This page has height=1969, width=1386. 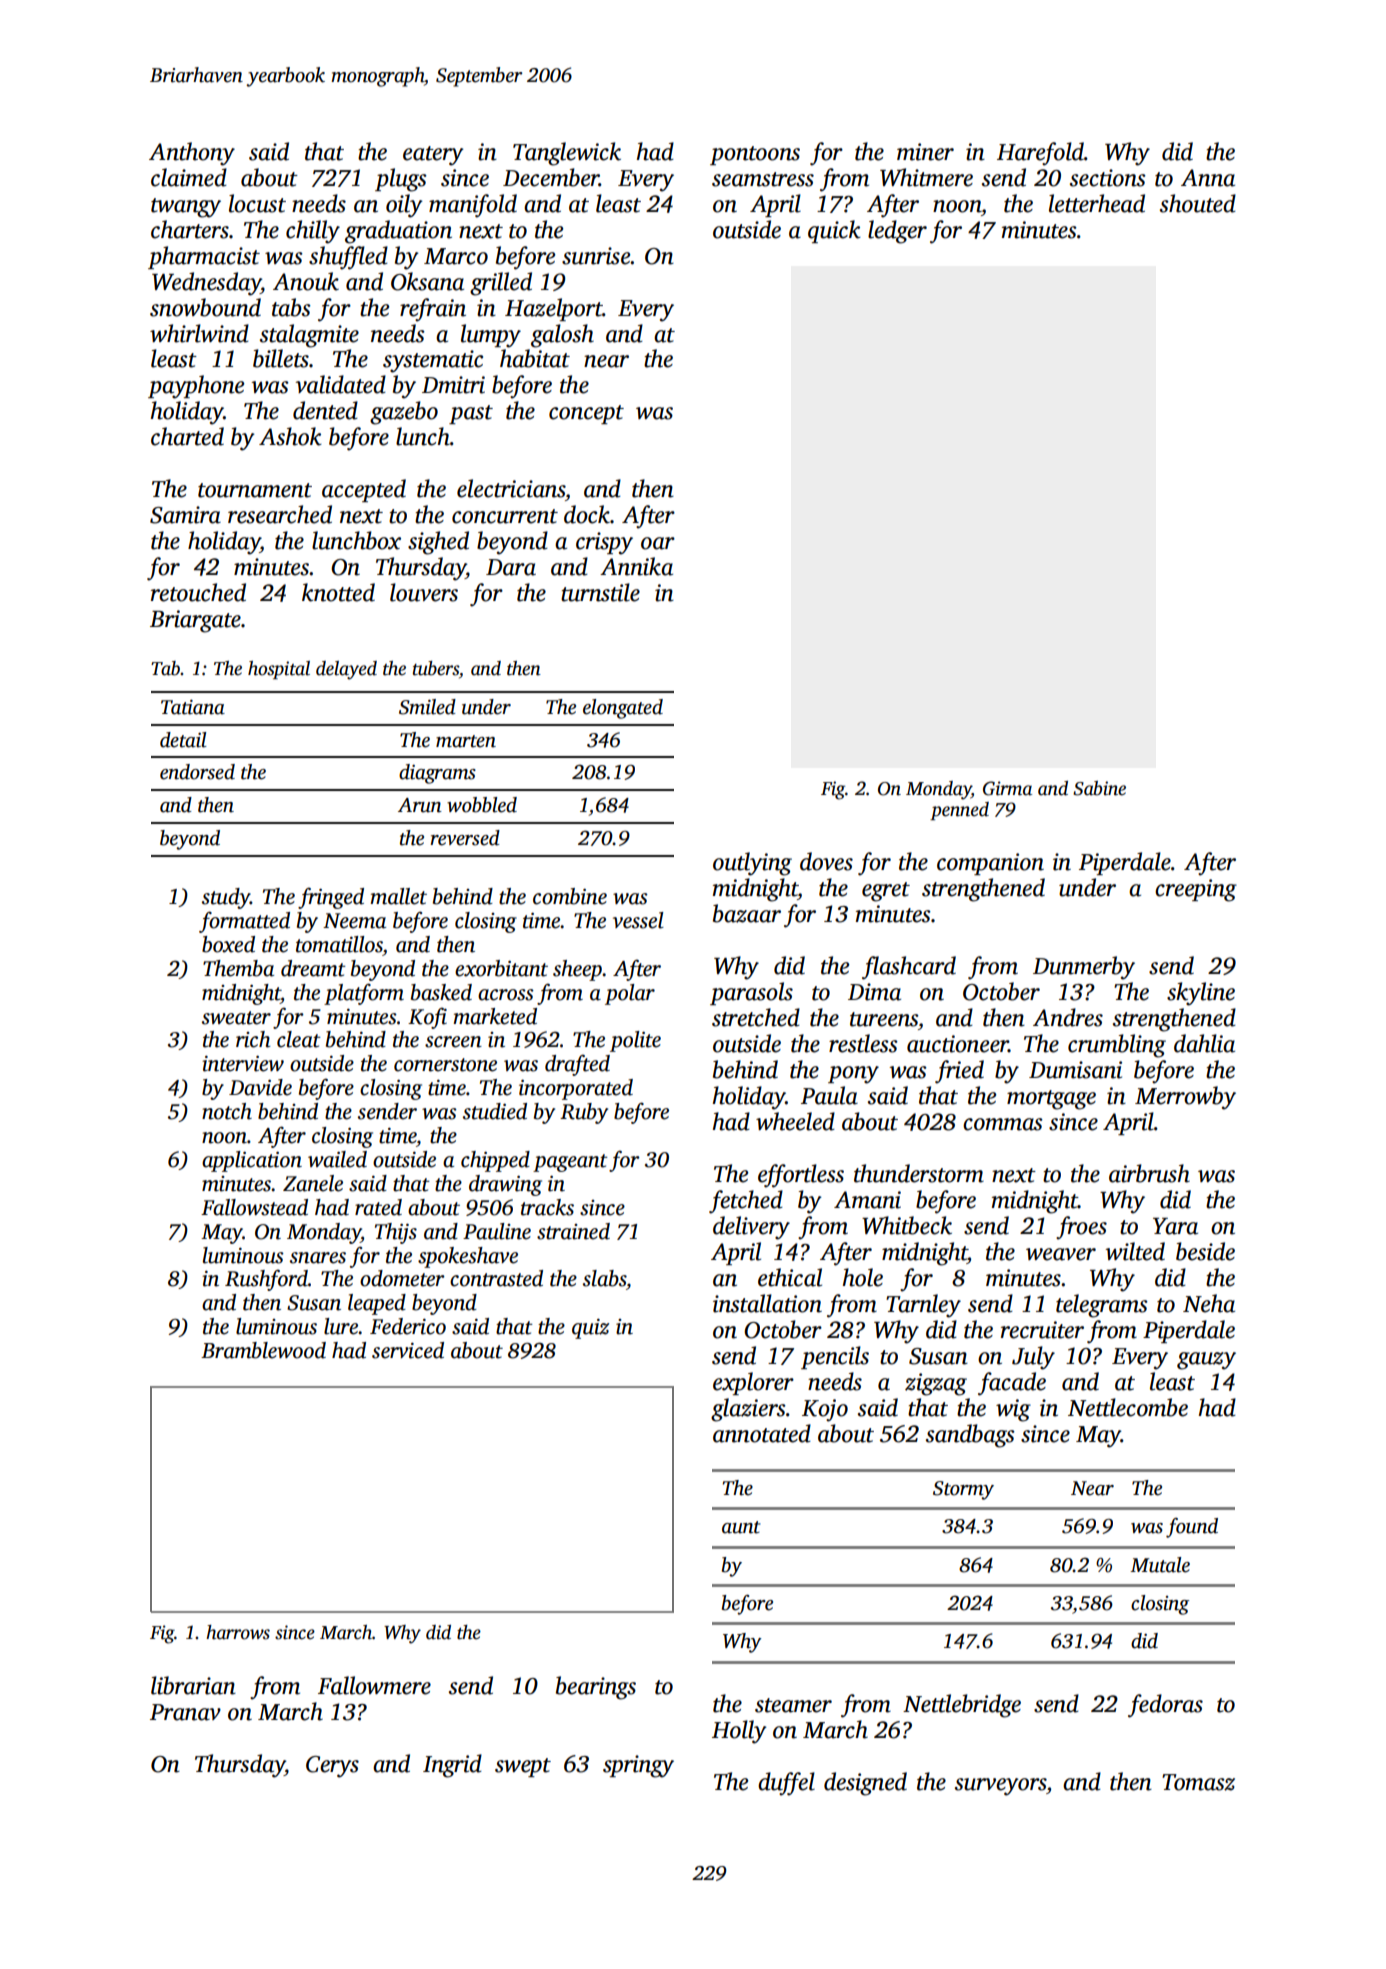 What do you see at coordinates (763, 179) in the page?
I see `seamstress` at bounding box center [763, 179].
